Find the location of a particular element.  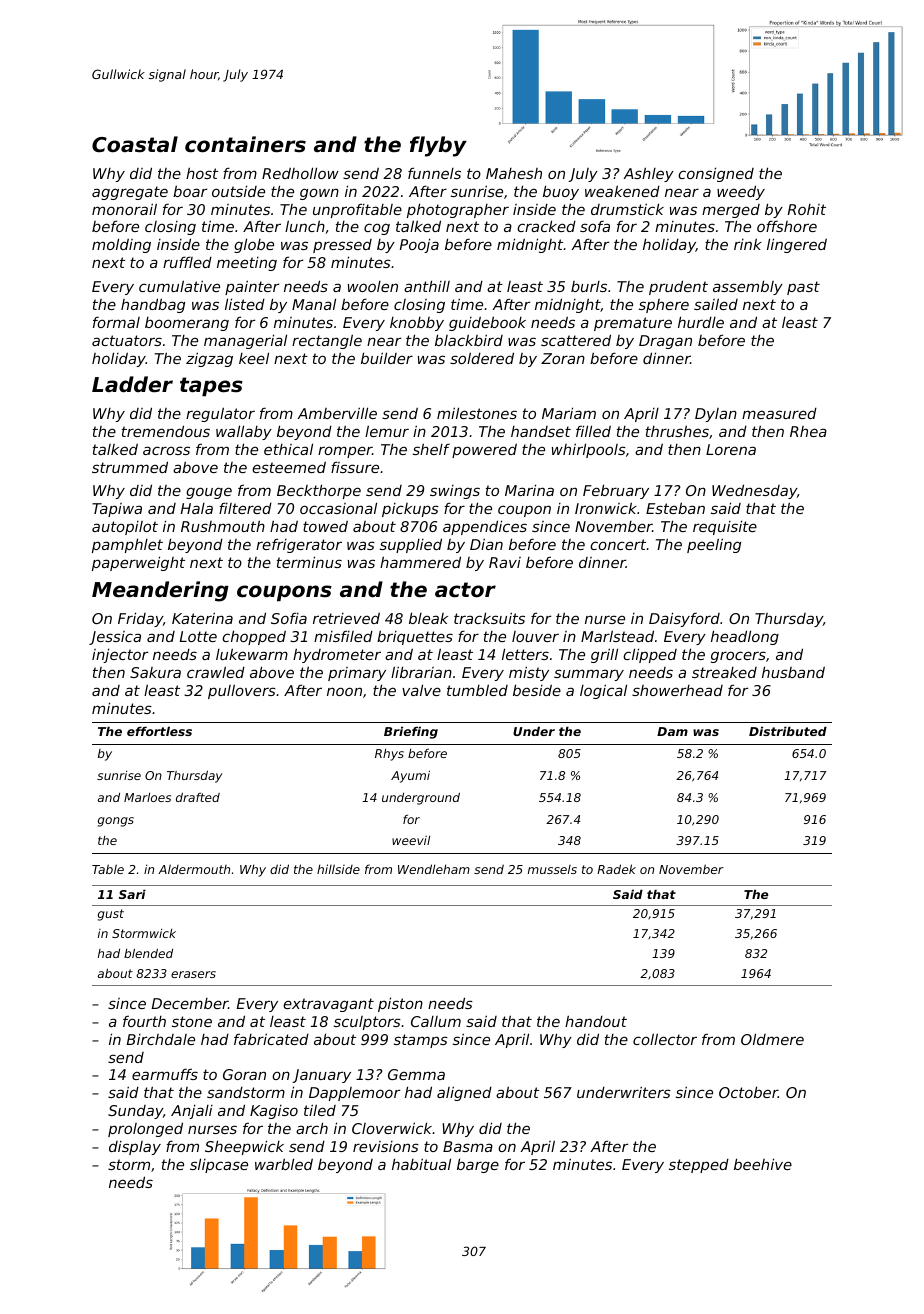

Lorena is located at coordinates (731, 449).
